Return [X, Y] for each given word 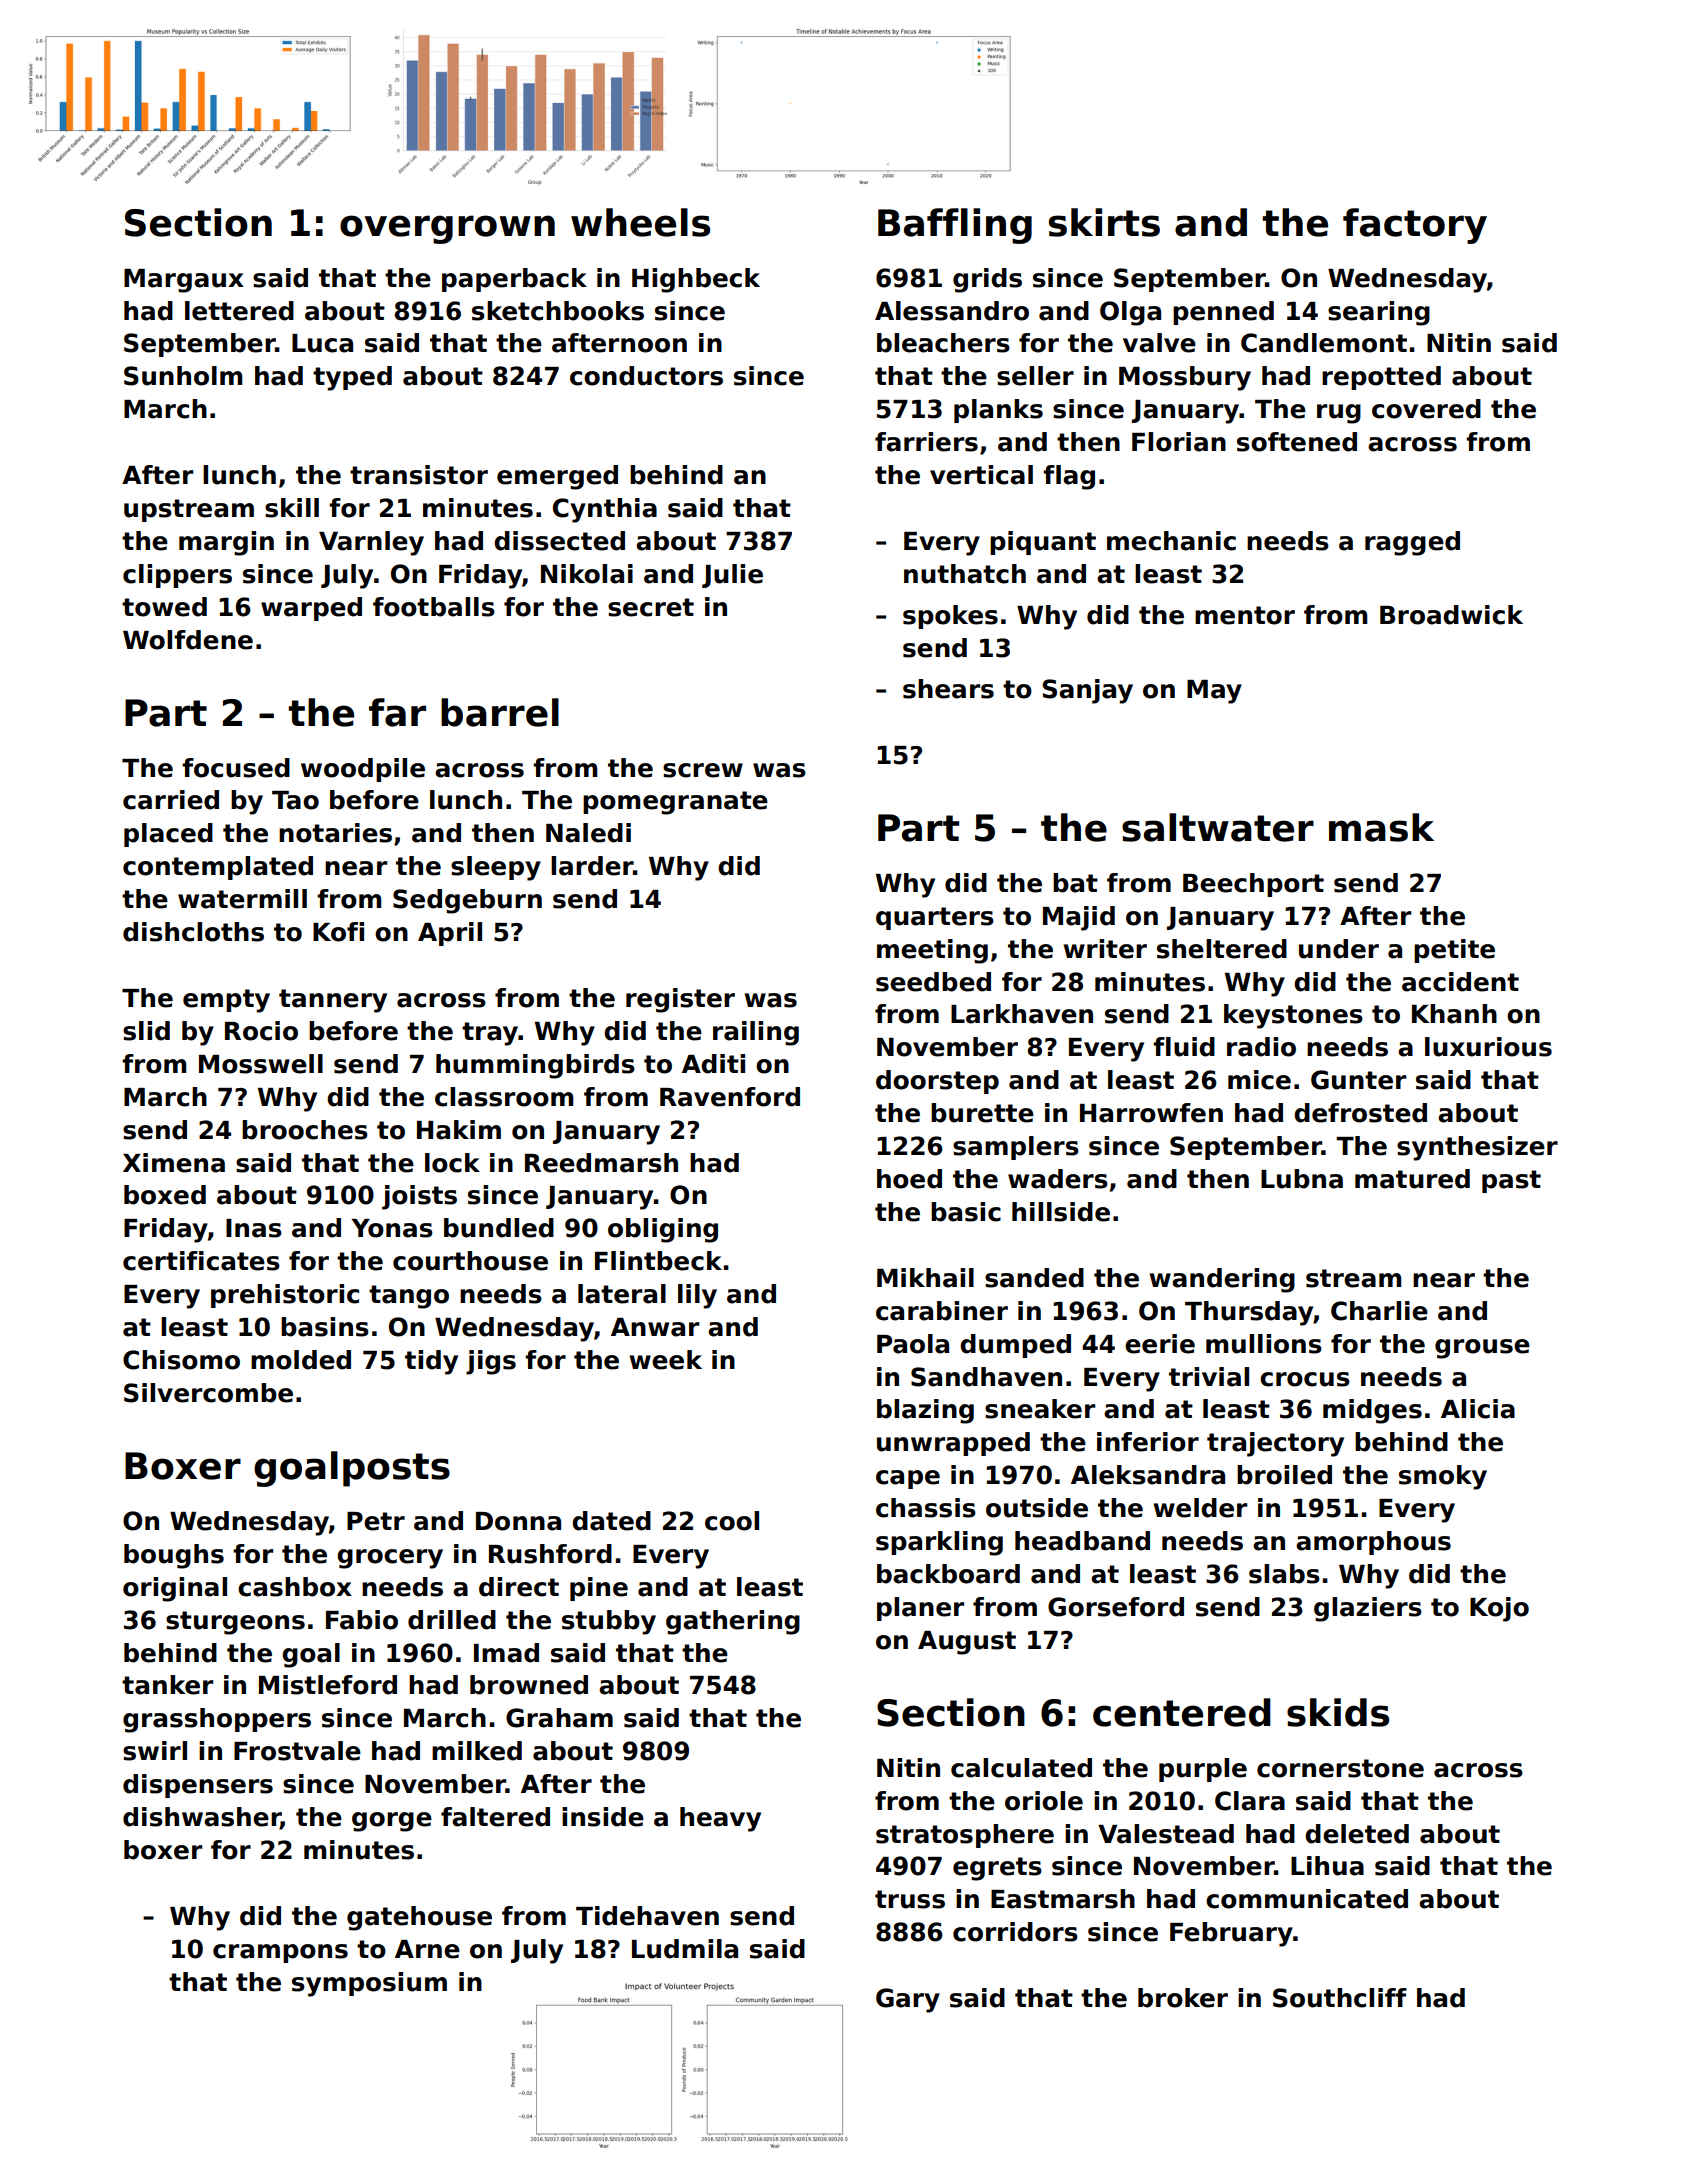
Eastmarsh [1063, 1899]
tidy [431, 1362]
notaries [335, 833]
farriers [926, 442]
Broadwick [1451, 615]
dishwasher [202, 1818]
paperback [514, 280]
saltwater [1218, 827]
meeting [932, 951]
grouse [1482, 1349]
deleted [1357, 1834]
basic [966, 1212]
